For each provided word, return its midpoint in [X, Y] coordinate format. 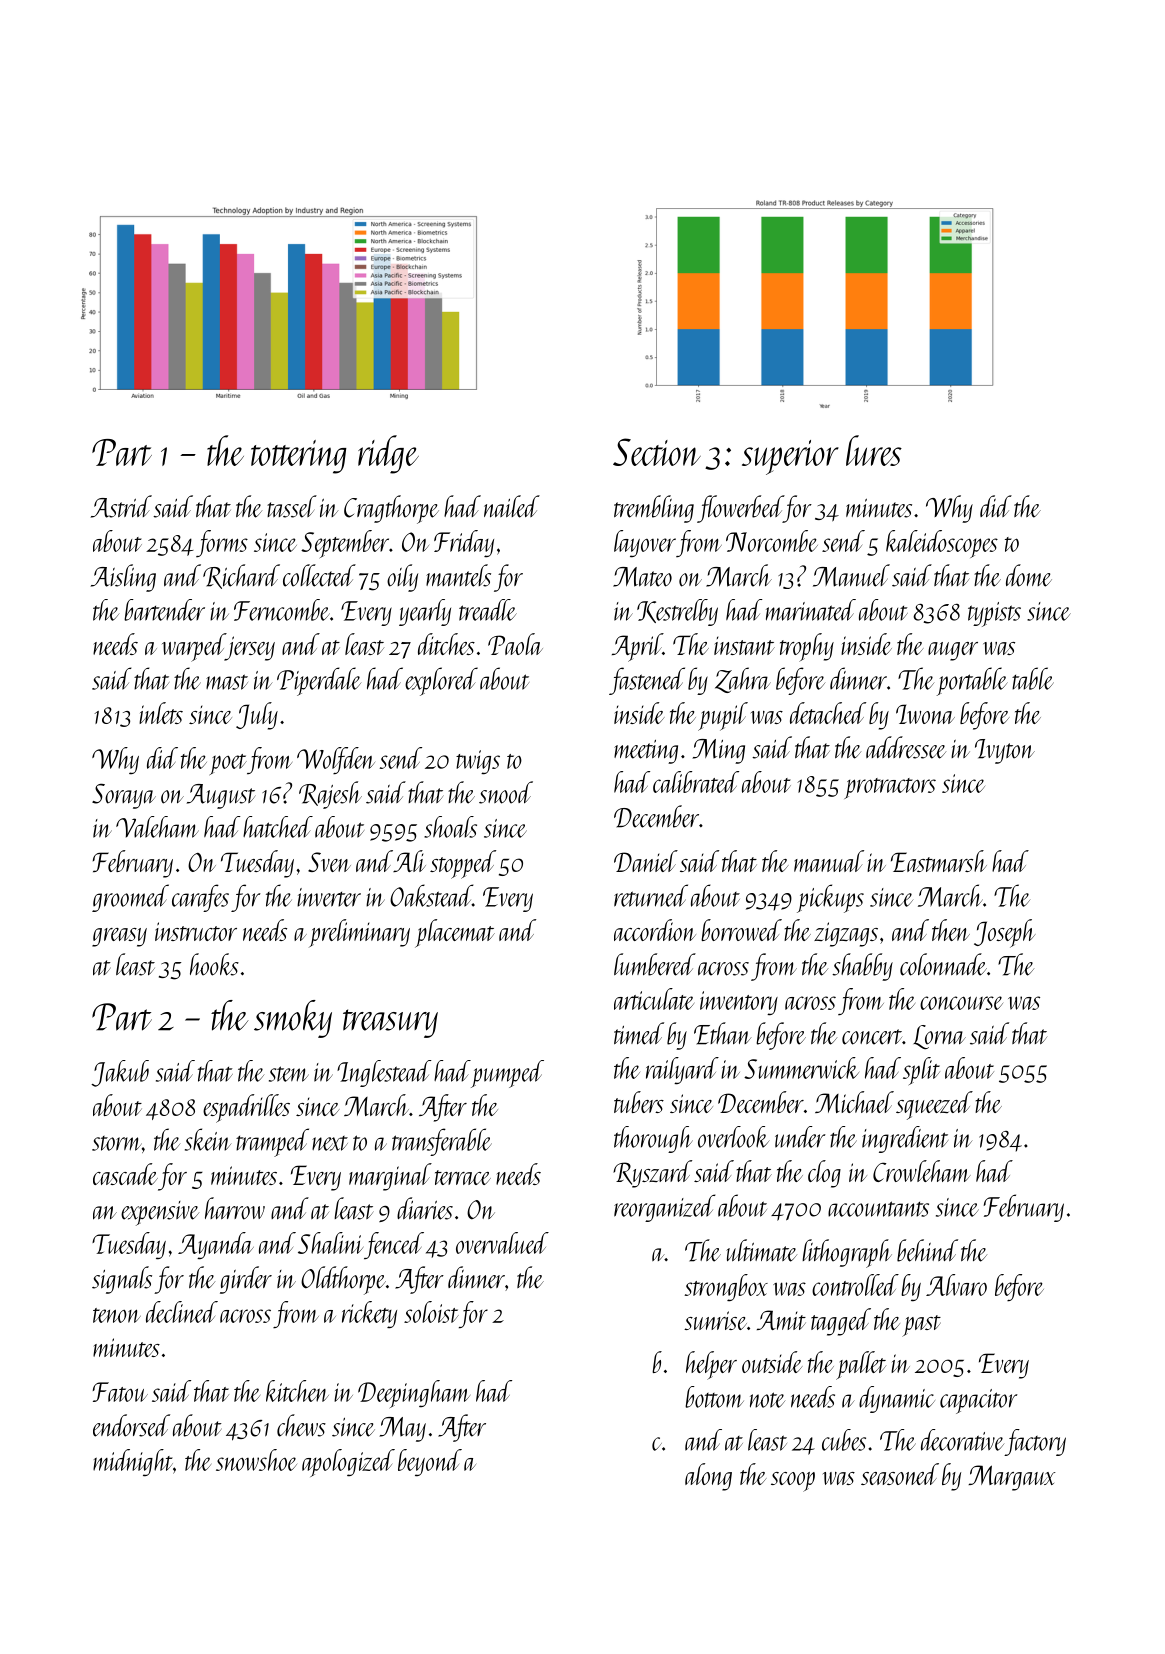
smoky [293, 1019]
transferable [442, 1142]
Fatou [120, 1392]
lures [874, 450]
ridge [388, 454]
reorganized [664, 1208]
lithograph [847, 1253]
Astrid [121, 506]
